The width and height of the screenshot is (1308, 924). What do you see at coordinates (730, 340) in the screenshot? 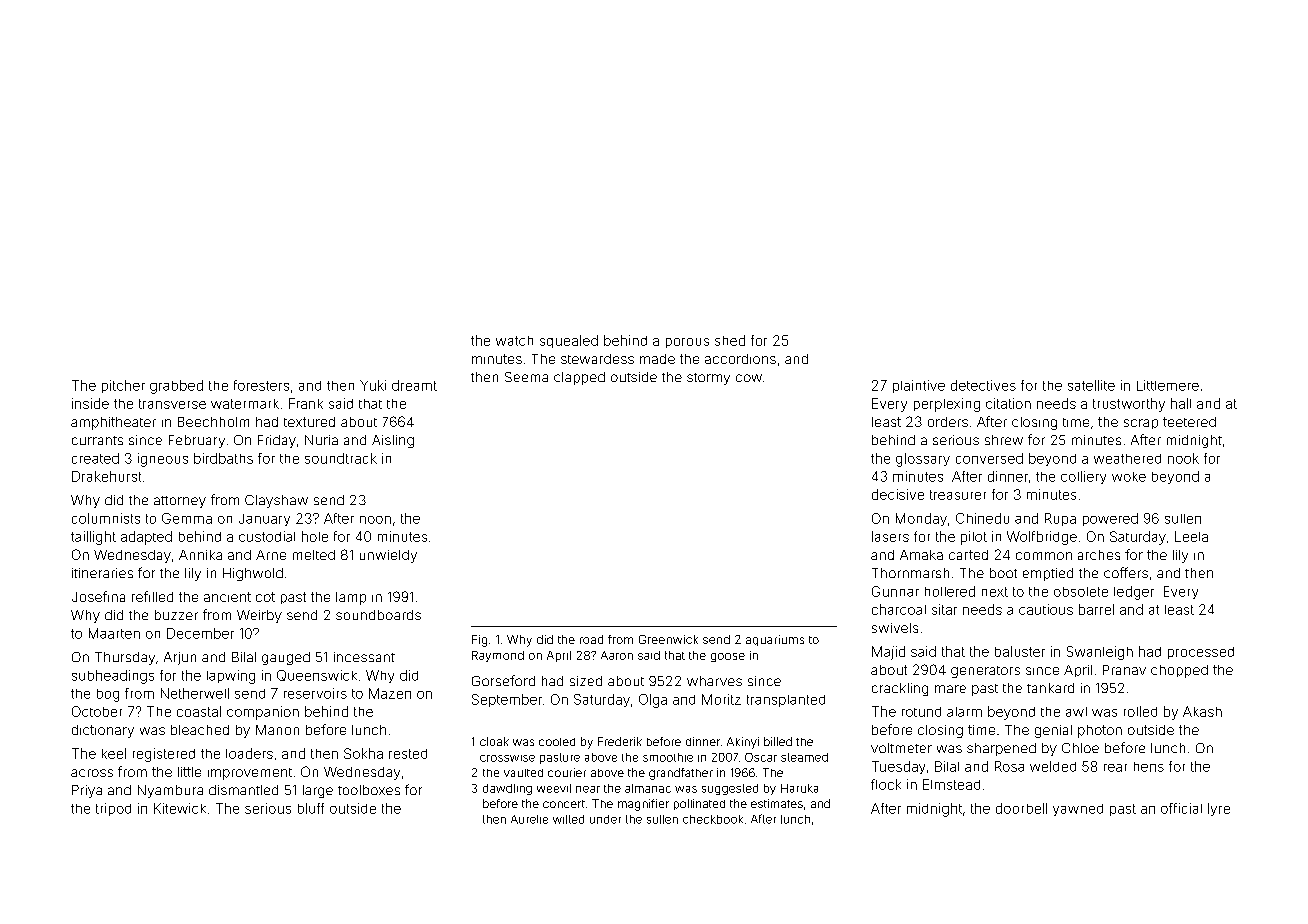
I see `shed` at bounding box center [730, 340].
